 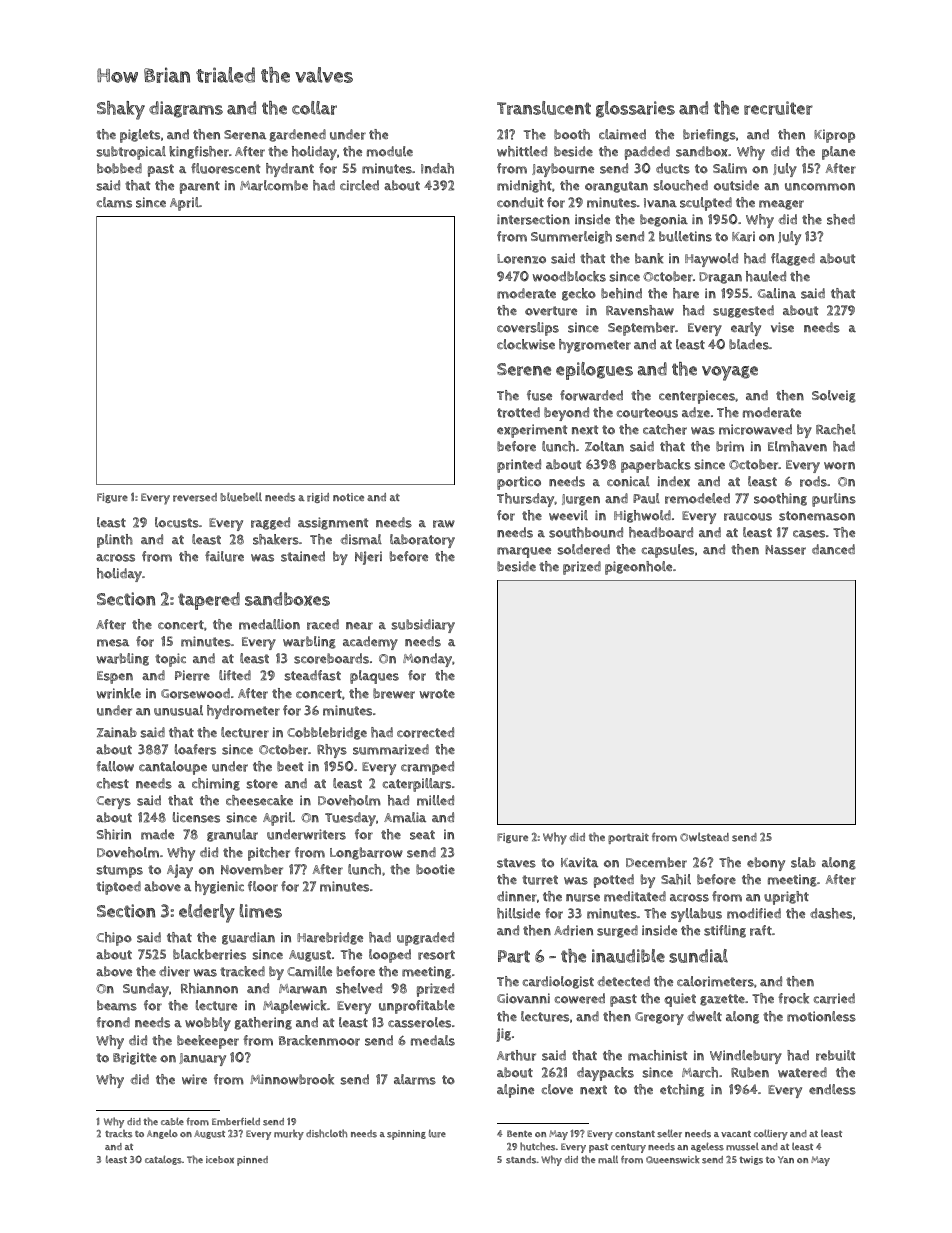 What do you see at coordinates (391, 749) in the page?
I see `summarized` at bounding box center [391, 749].
